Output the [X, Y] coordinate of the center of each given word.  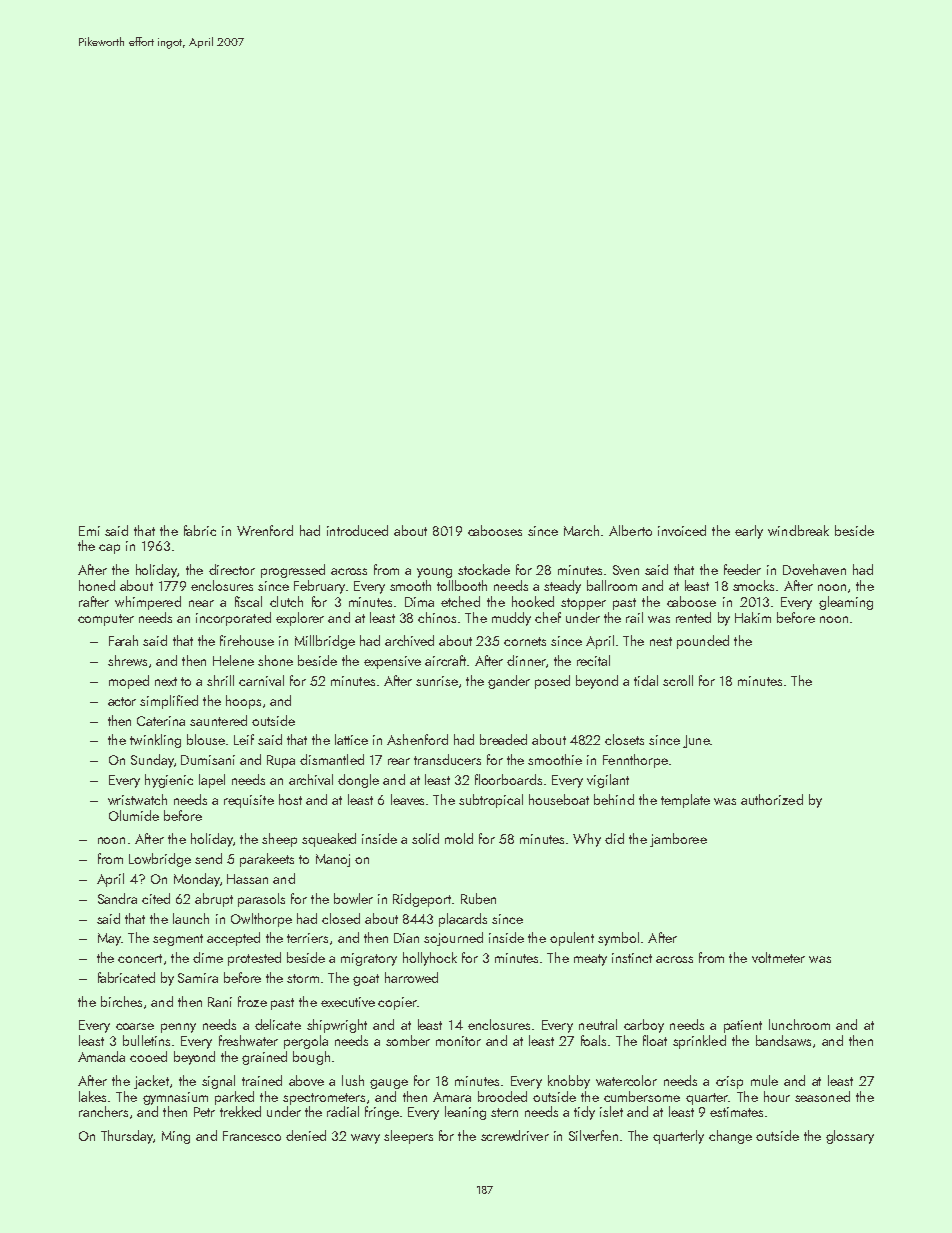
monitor [458, 1041]
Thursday [127, 1137]
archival [311, 779]
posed [552, 682]
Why [587, 840]
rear [399, 761]
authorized [772, 799]
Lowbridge [160, 860]
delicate [278, 1024]
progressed [293, 571]
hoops [243, 702]
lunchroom [799, 1024]
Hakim [753, 617]
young [434, 573]
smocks [753, 585]
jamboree [678, 840]
